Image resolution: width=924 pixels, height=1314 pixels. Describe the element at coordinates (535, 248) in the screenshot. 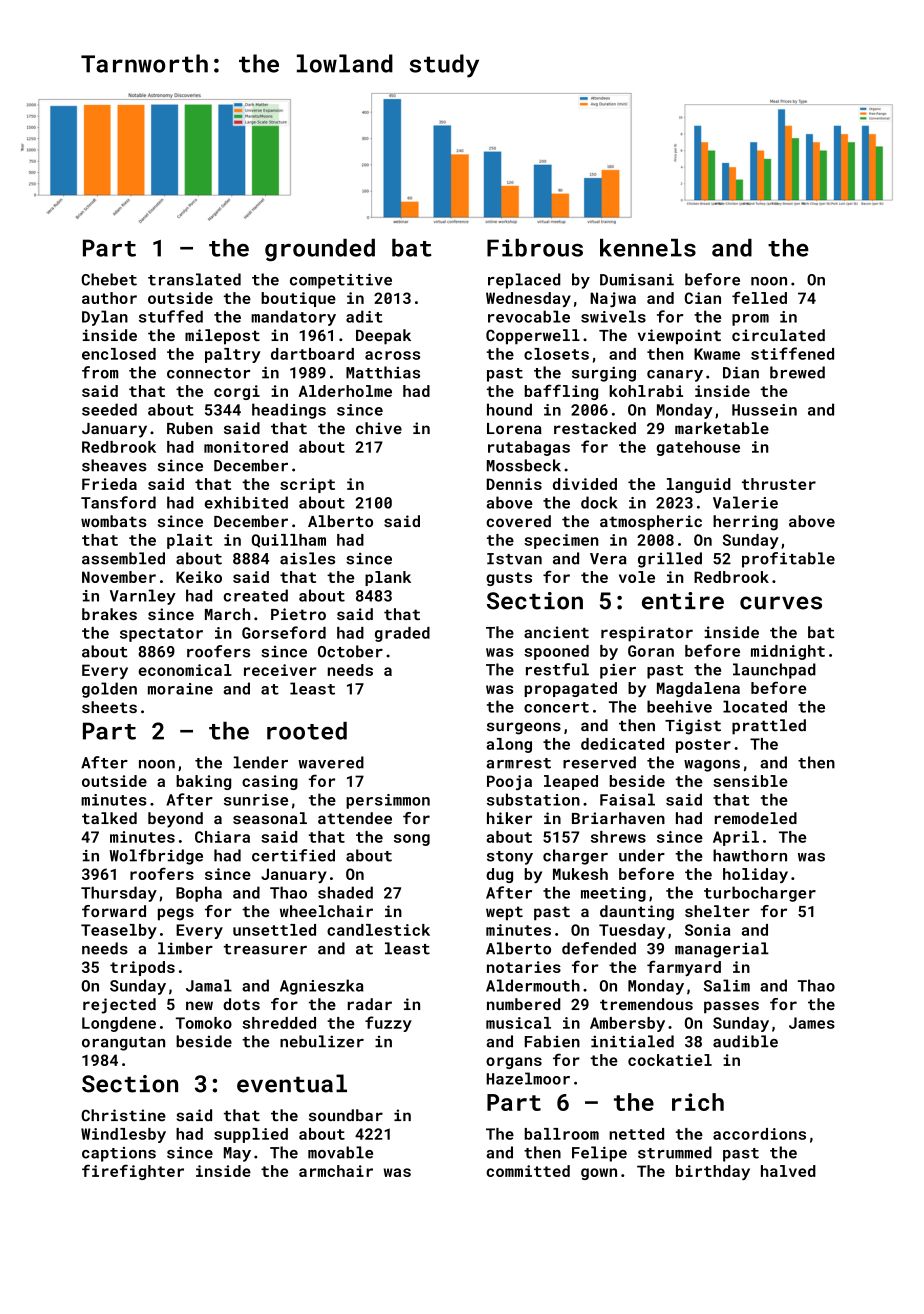

I see `Fibrous` at that location.
